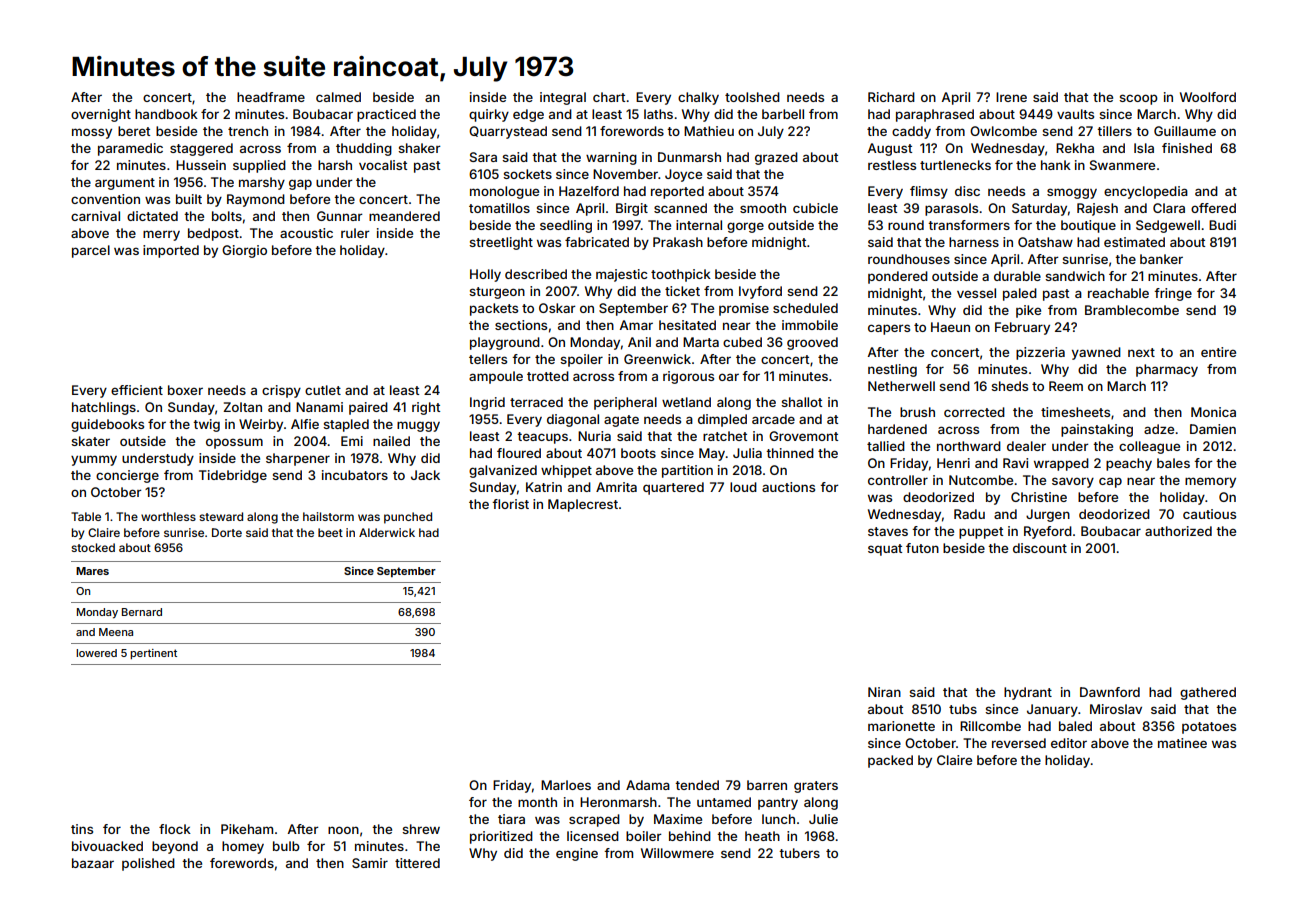 This screenshot has height=924, width=1308. Describe the element at coordinates (501, 243) in the screenshot. I see `streetlight` at that location.
